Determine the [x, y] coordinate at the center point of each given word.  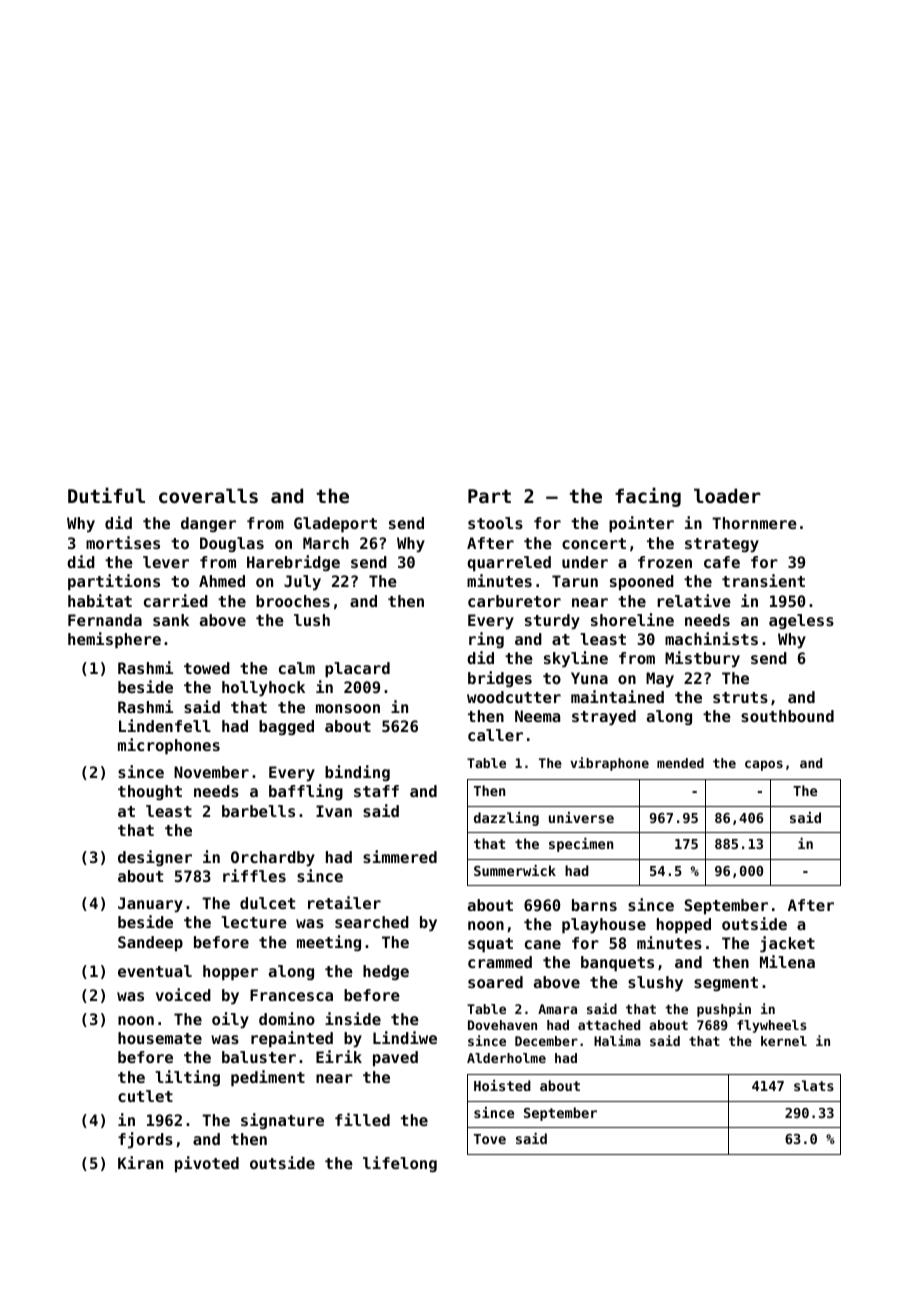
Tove [490, 1139]
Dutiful [106, 495]
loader [727, 495]
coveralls [208, 495]
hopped [684, 926]
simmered [400, 856]
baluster [259, 1057]
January [150, 905]
